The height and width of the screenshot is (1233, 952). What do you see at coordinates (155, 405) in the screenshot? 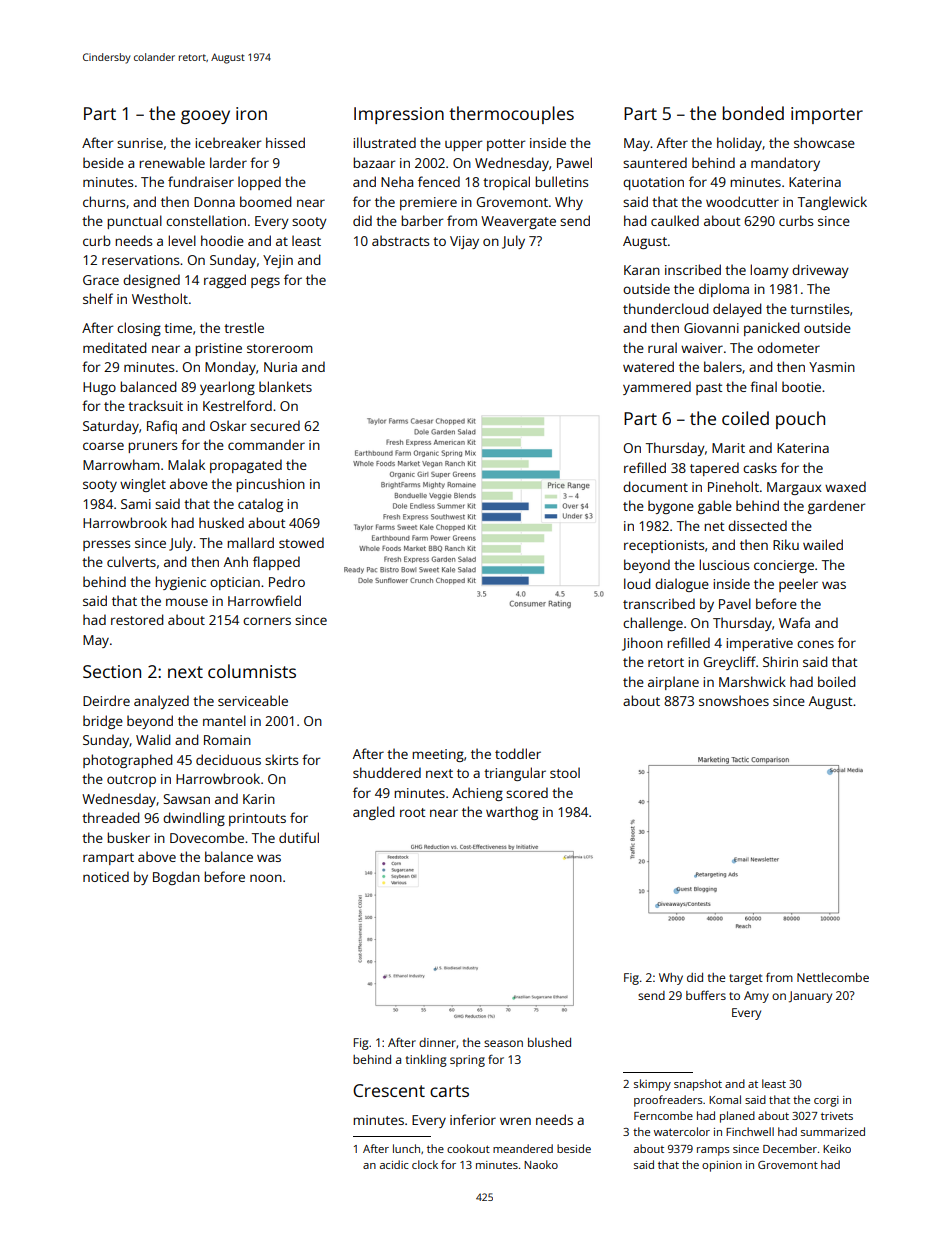
I see `tracksuit` at bounding box center [155, 405].
